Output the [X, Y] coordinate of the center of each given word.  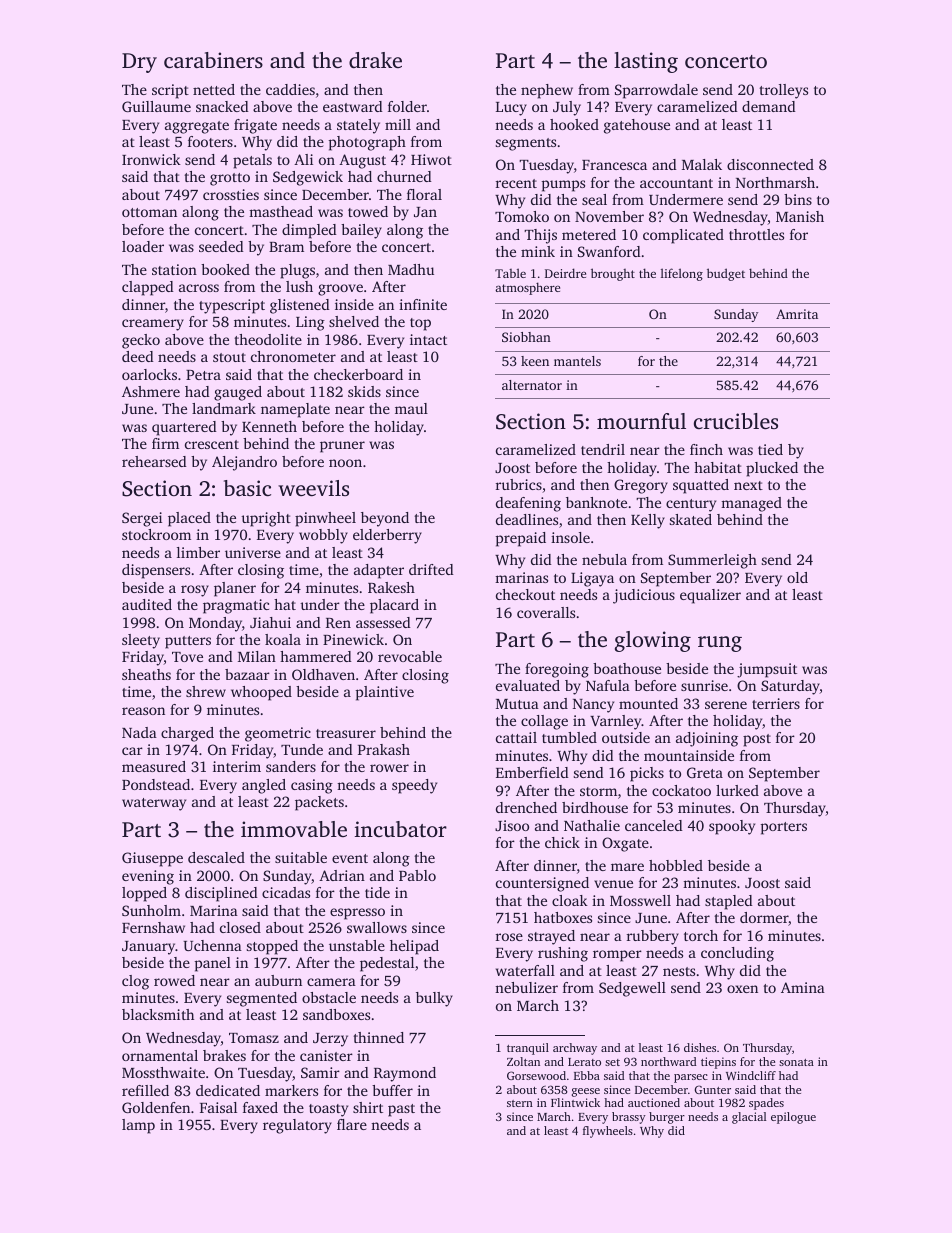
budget [726, 274]
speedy [414, 786]
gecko [141, 341]
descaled [216, 857]
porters [784, 828]
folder [407, 106]
